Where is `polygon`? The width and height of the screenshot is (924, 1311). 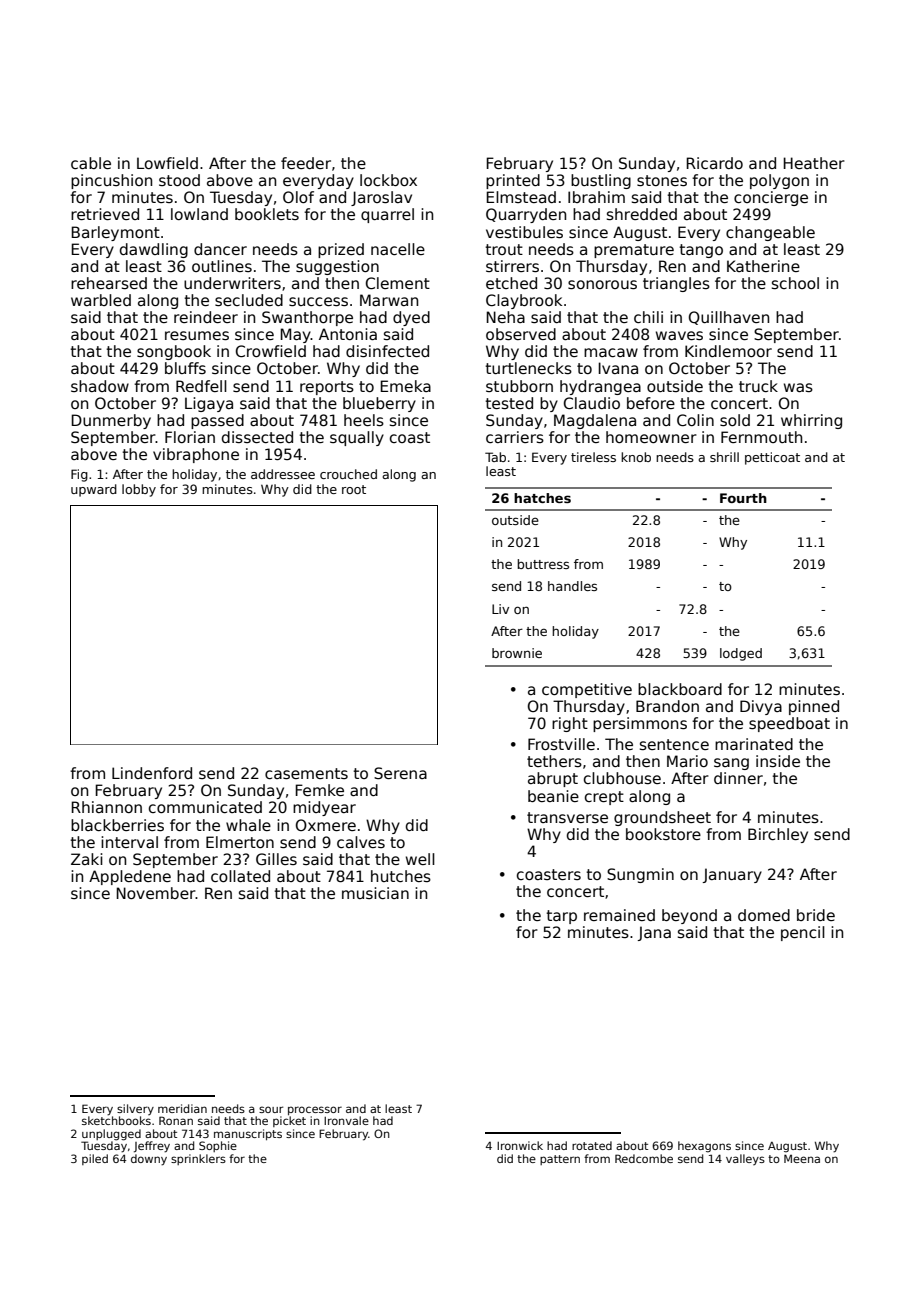 polygon is located at coordinates (779, 181).
